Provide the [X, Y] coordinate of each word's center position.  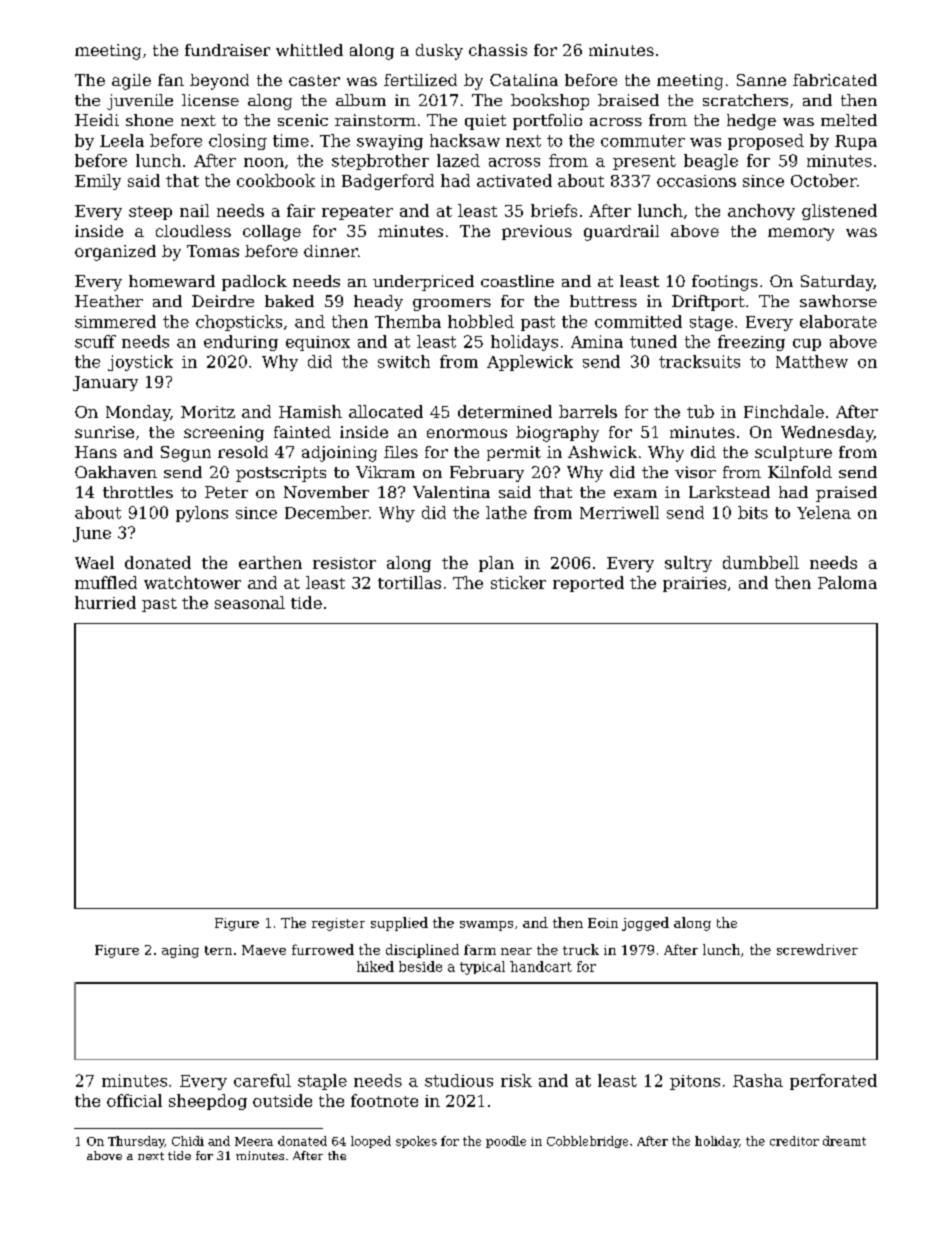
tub [700, 411]
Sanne [761, 80]
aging [180, 951]
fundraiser [227, 50]
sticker [518, 582]
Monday [138, 413]
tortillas [409, 582]
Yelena [824, 512]
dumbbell [761, 562]
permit [514, 453]
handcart [541, 966]
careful [262, 1080]
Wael [94, 562]
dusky [439, 52]
